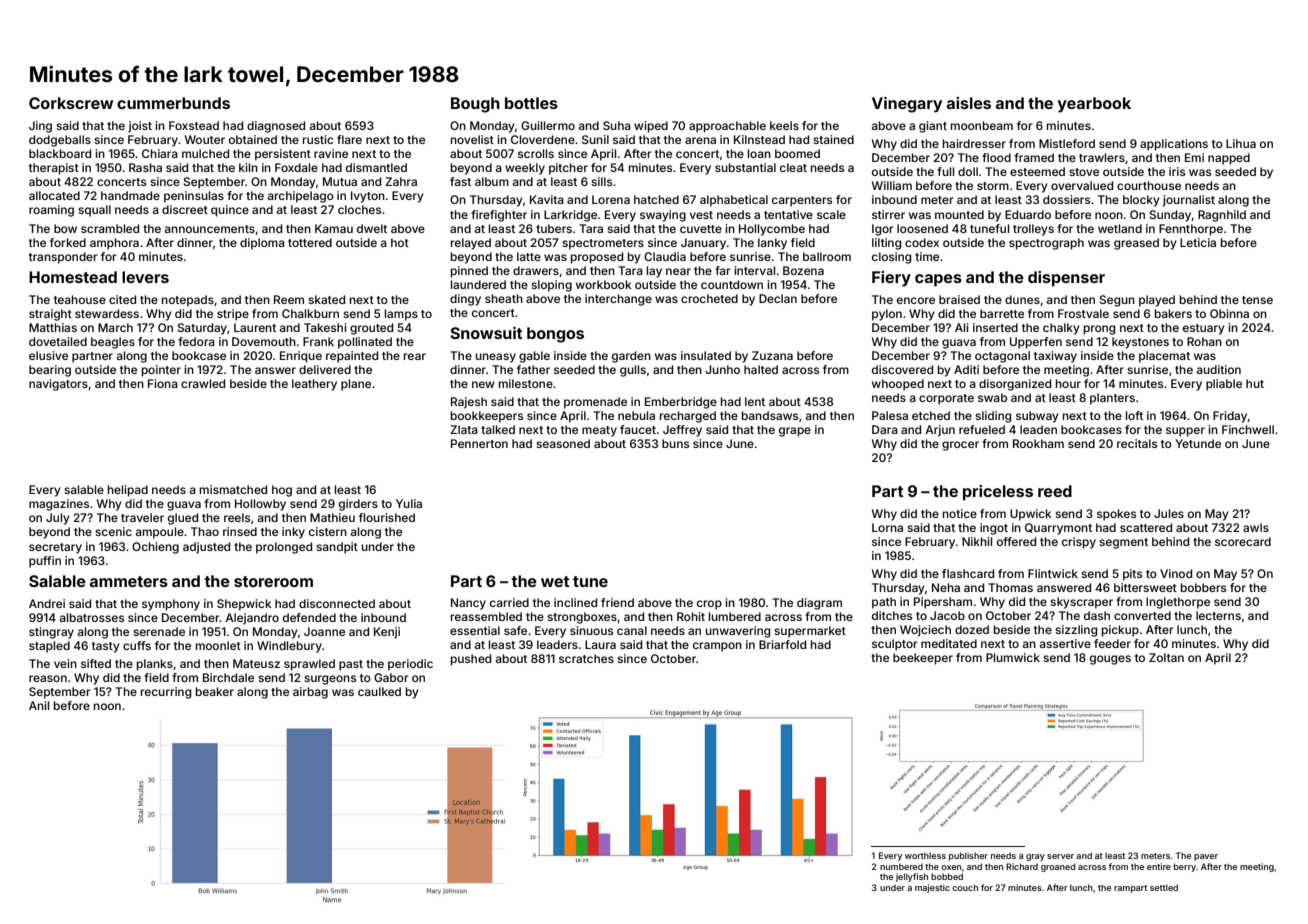 This page has height=924, width=1308. What do you see at coordinates (1241, 143) in the page?
I see `Lihua` at bounding box center [1241, 143].
